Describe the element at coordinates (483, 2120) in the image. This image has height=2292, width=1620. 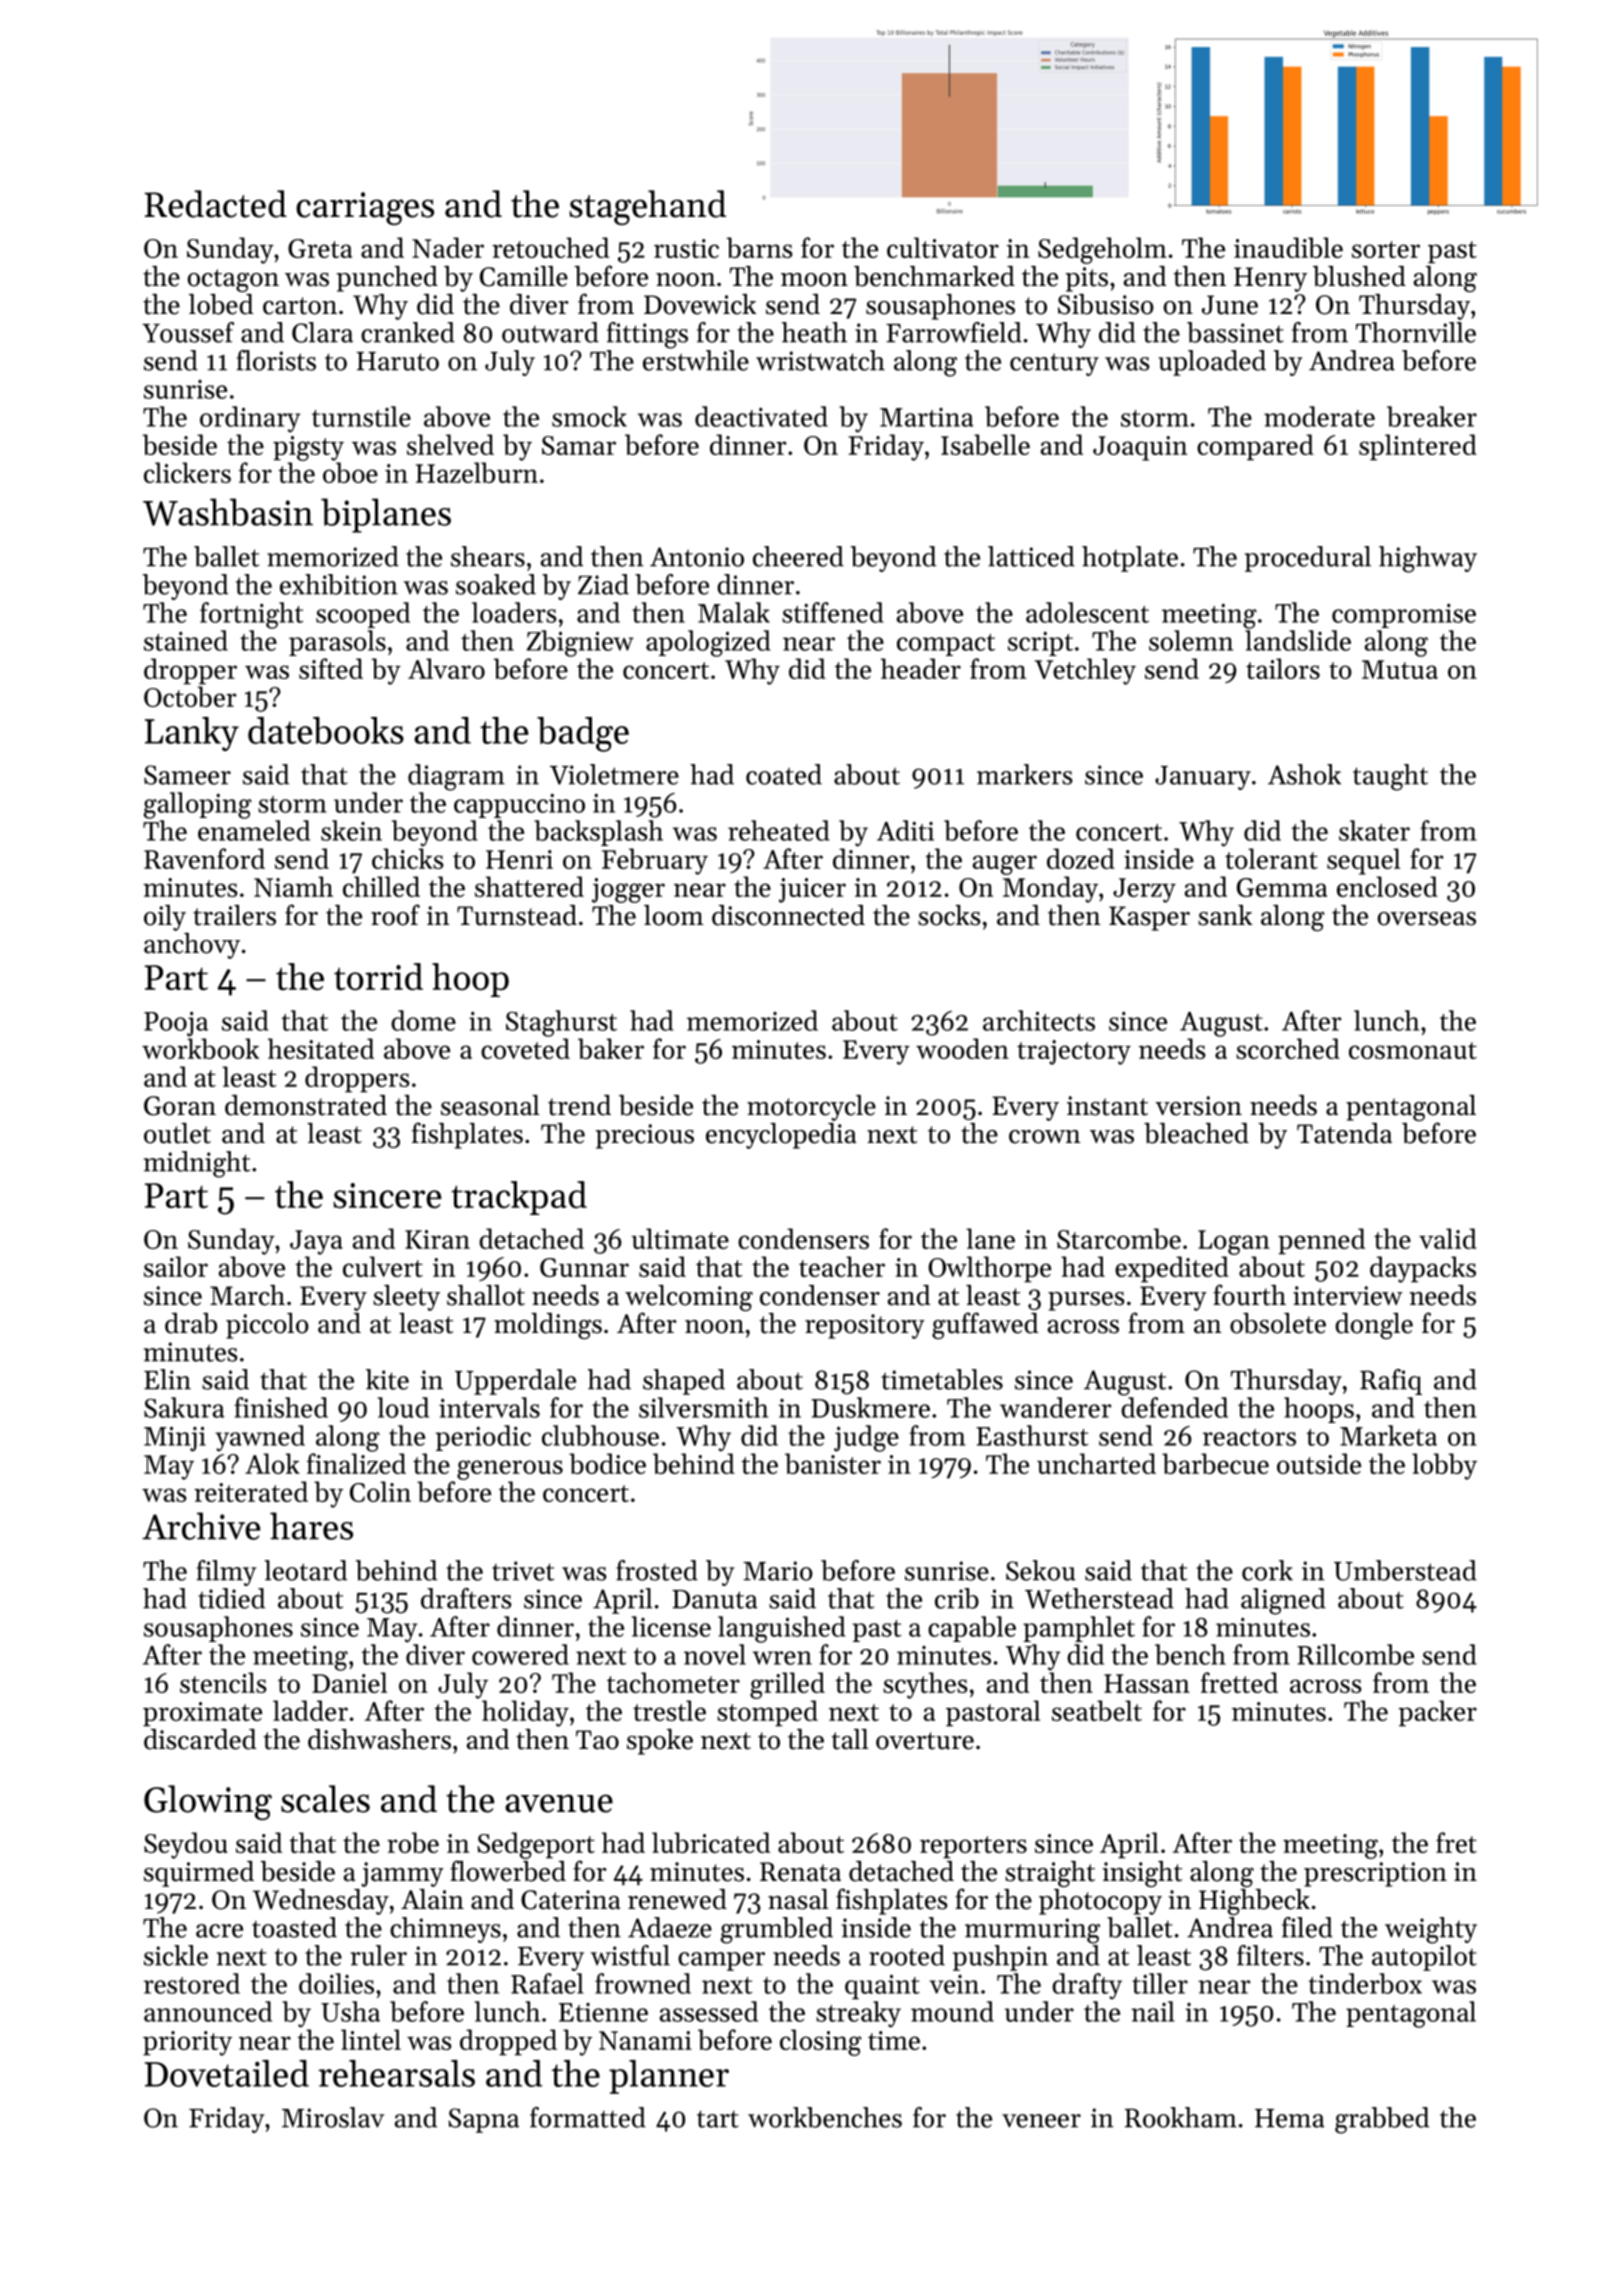
I see `Sapna` at that location.
